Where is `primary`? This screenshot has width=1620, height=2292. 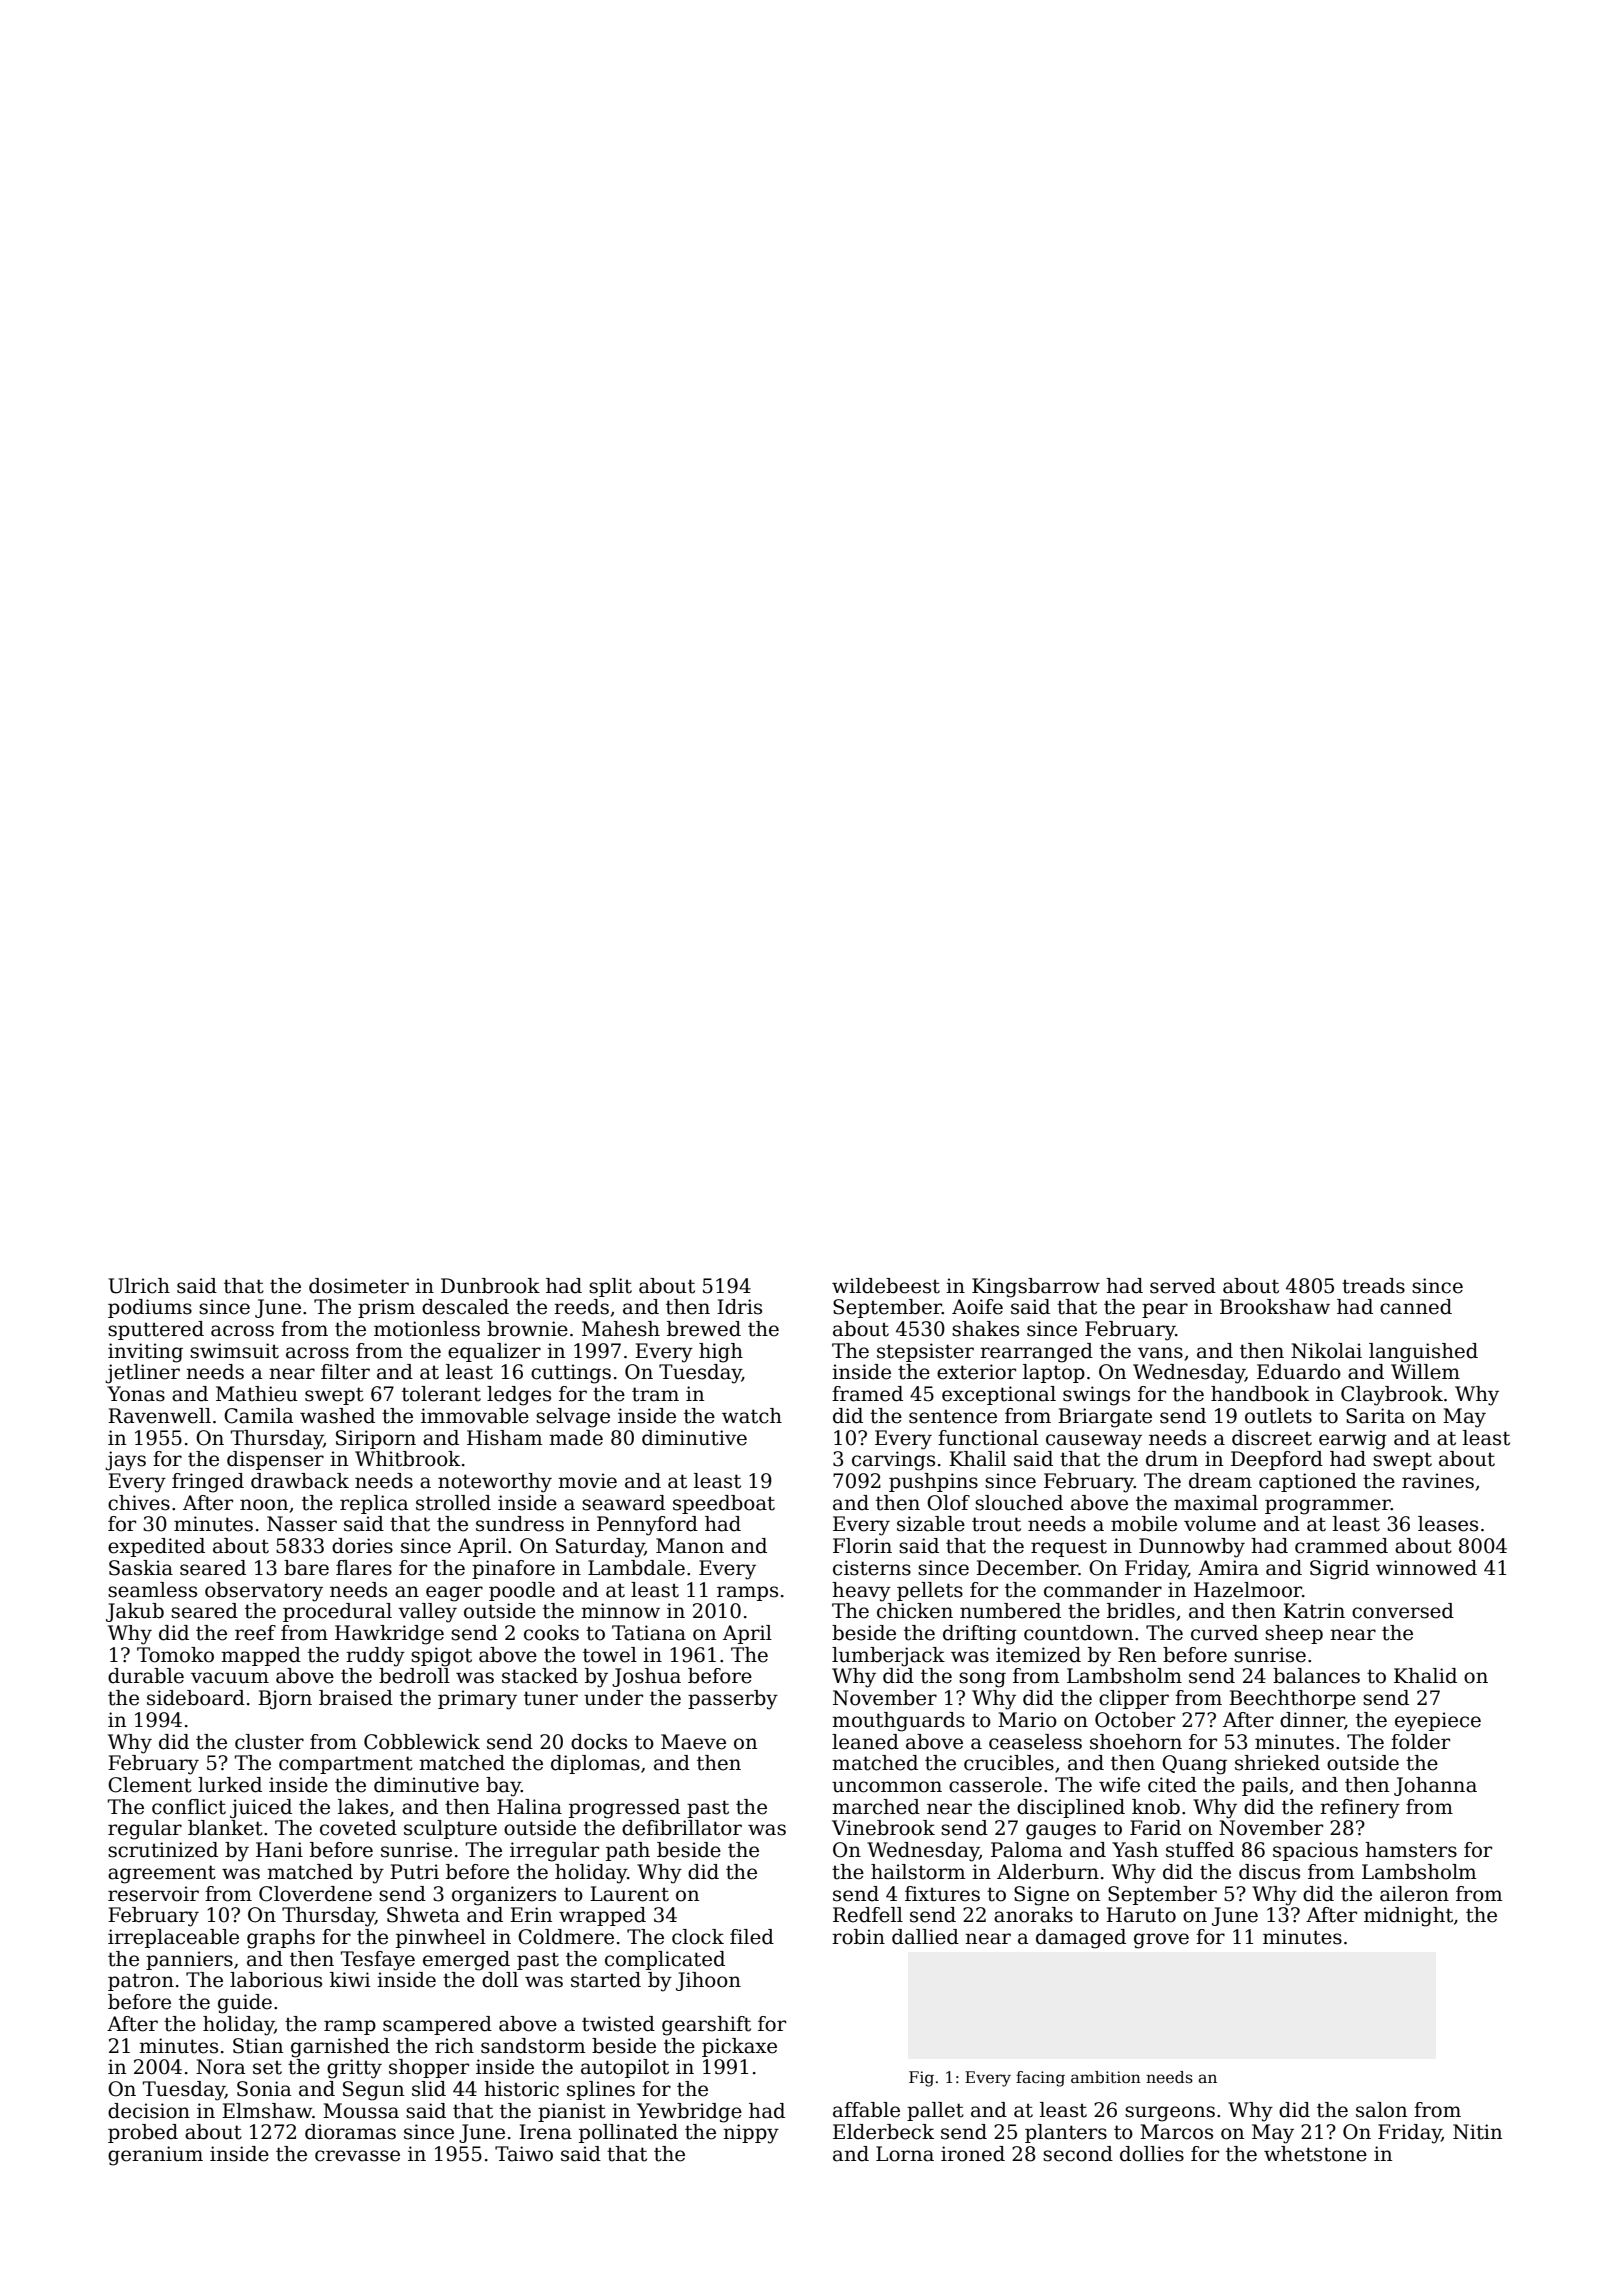
primary is located at coordinates (477, 1700).
